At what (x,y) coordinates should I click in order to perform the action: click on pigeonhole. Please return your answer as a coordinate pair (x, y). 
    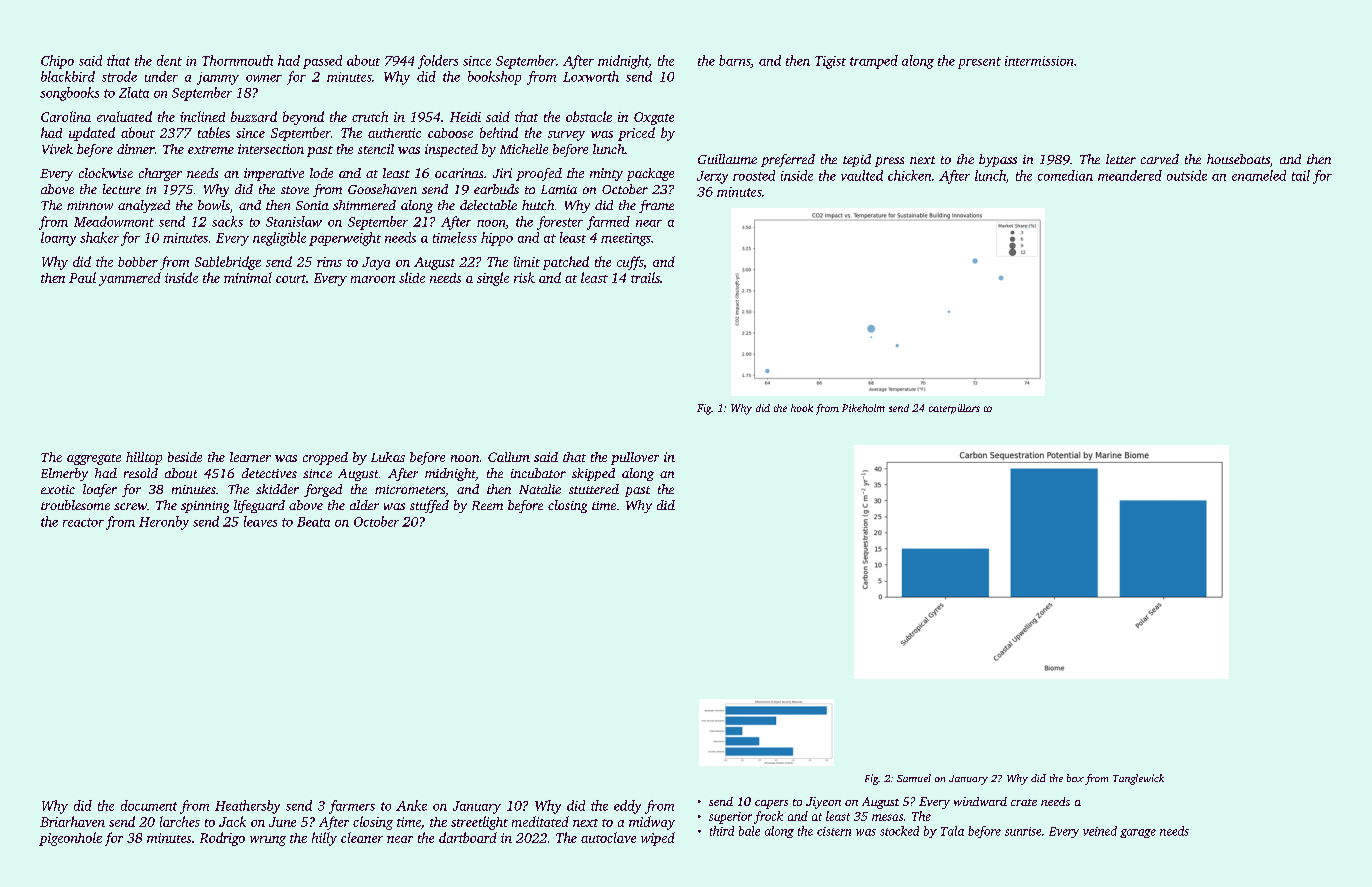
    Looking at the image, I should click on (70, 839).
